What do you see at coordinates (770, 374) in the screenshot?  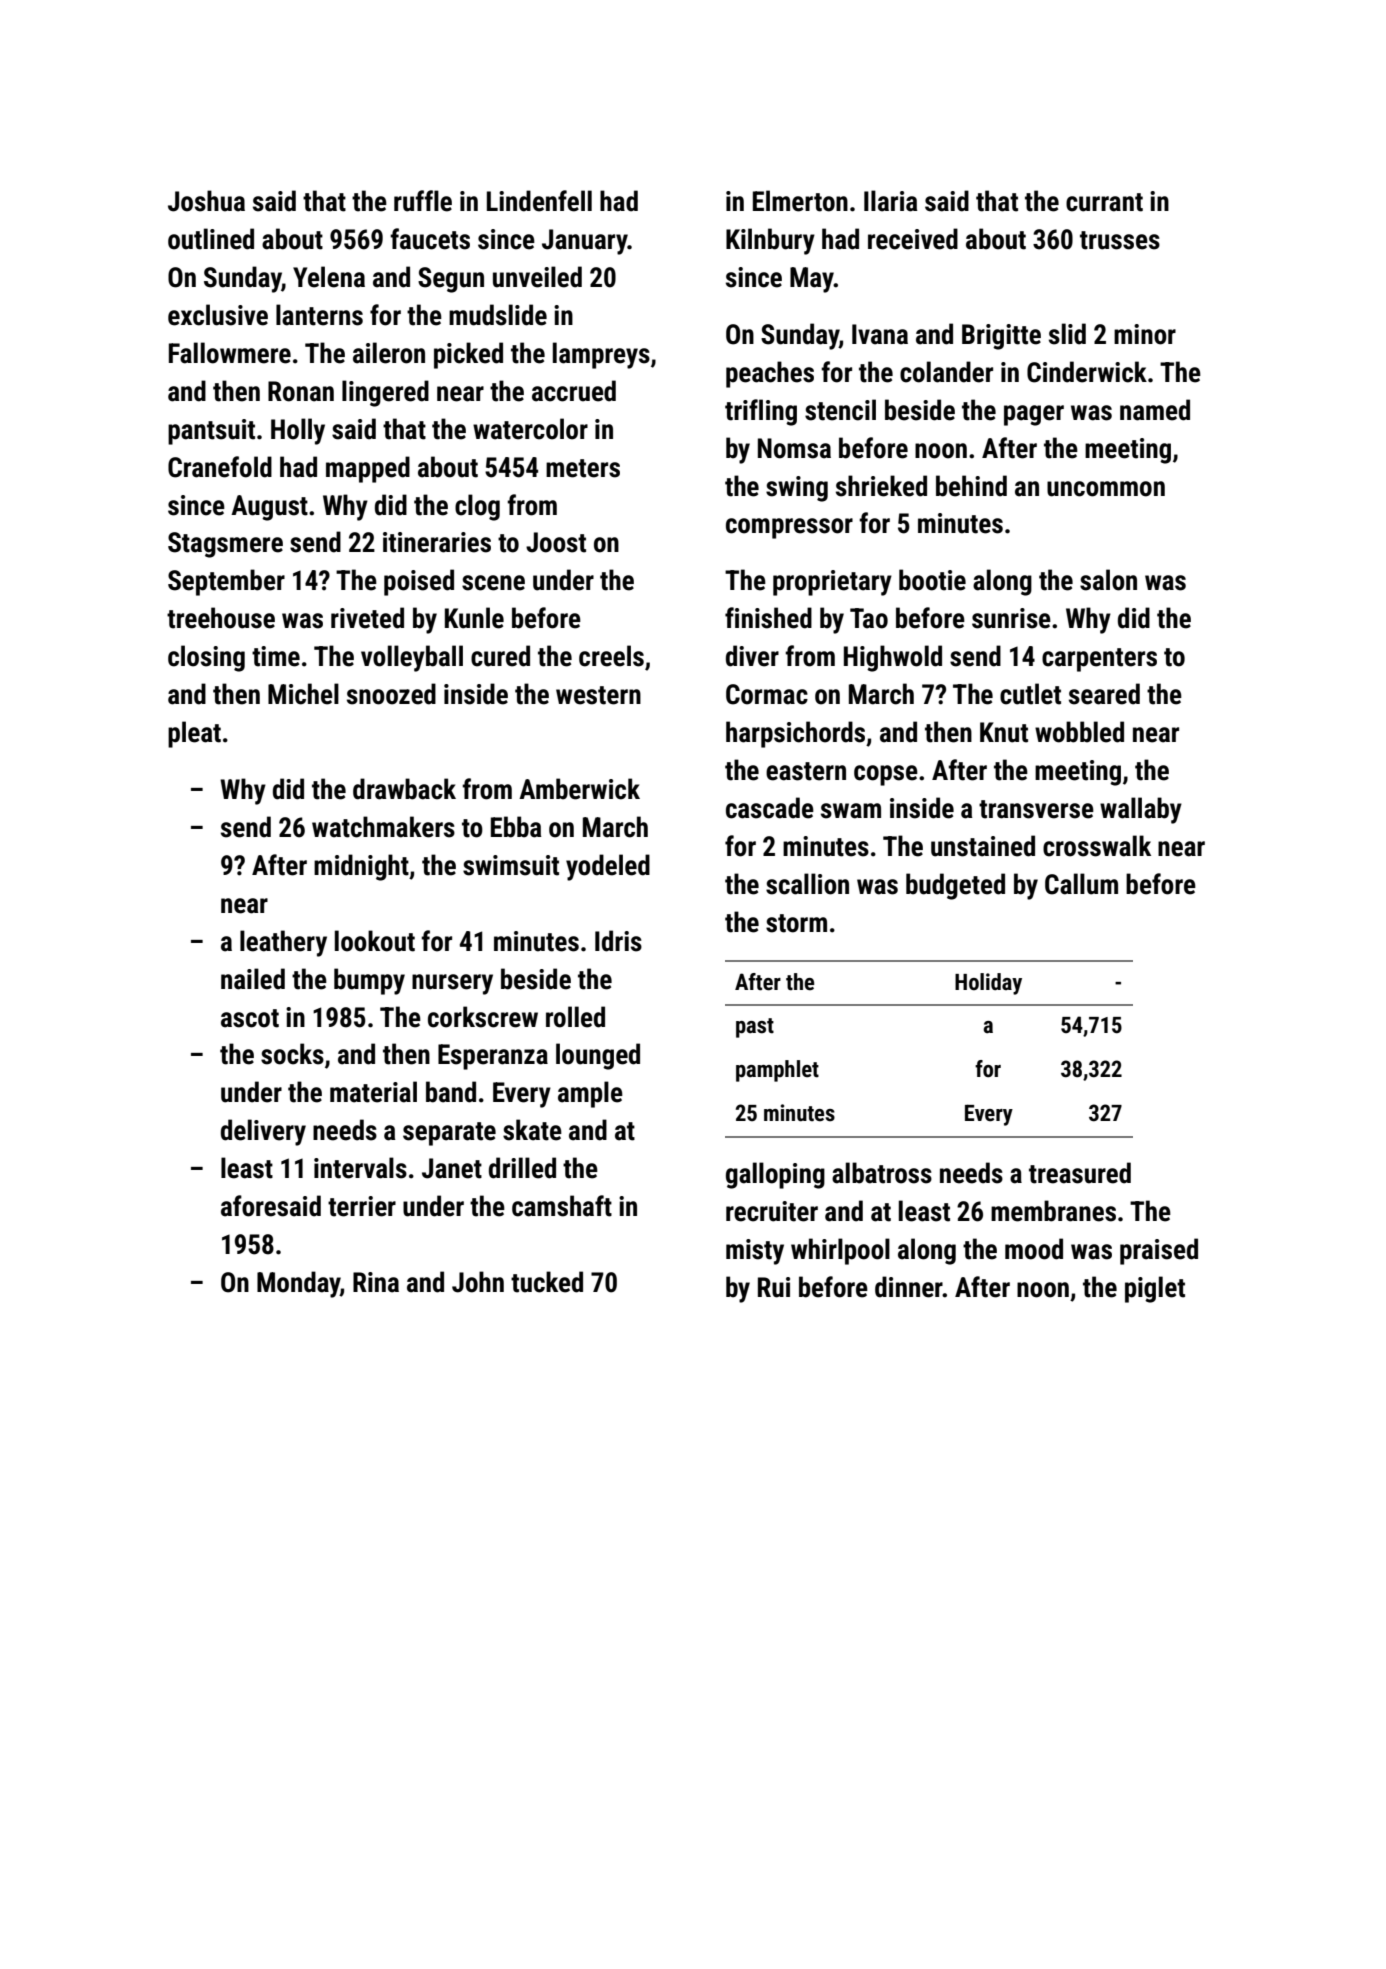 I see `peaches` at bounding box center [770, 374].
